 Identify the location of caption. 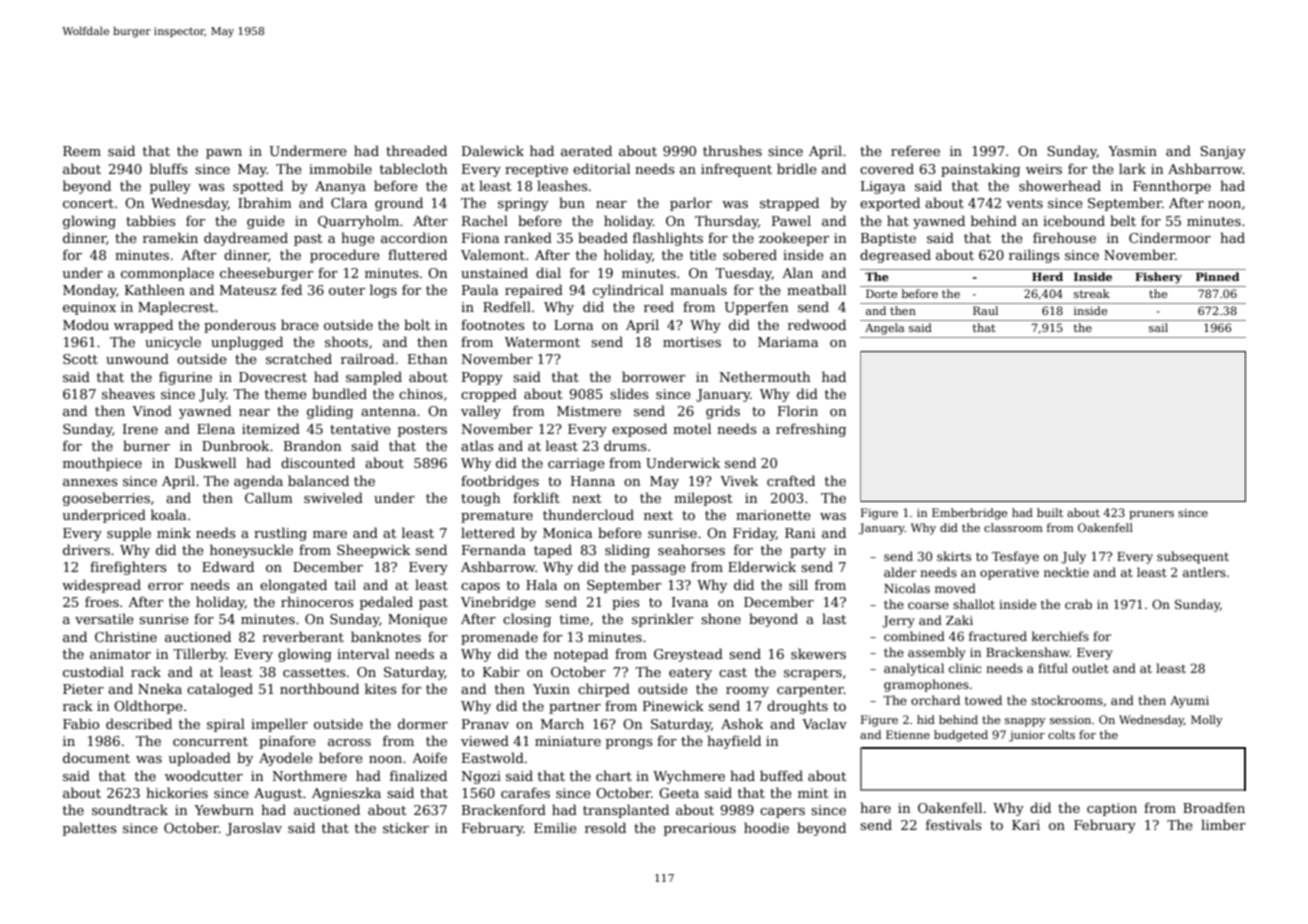
(1112, 809).
